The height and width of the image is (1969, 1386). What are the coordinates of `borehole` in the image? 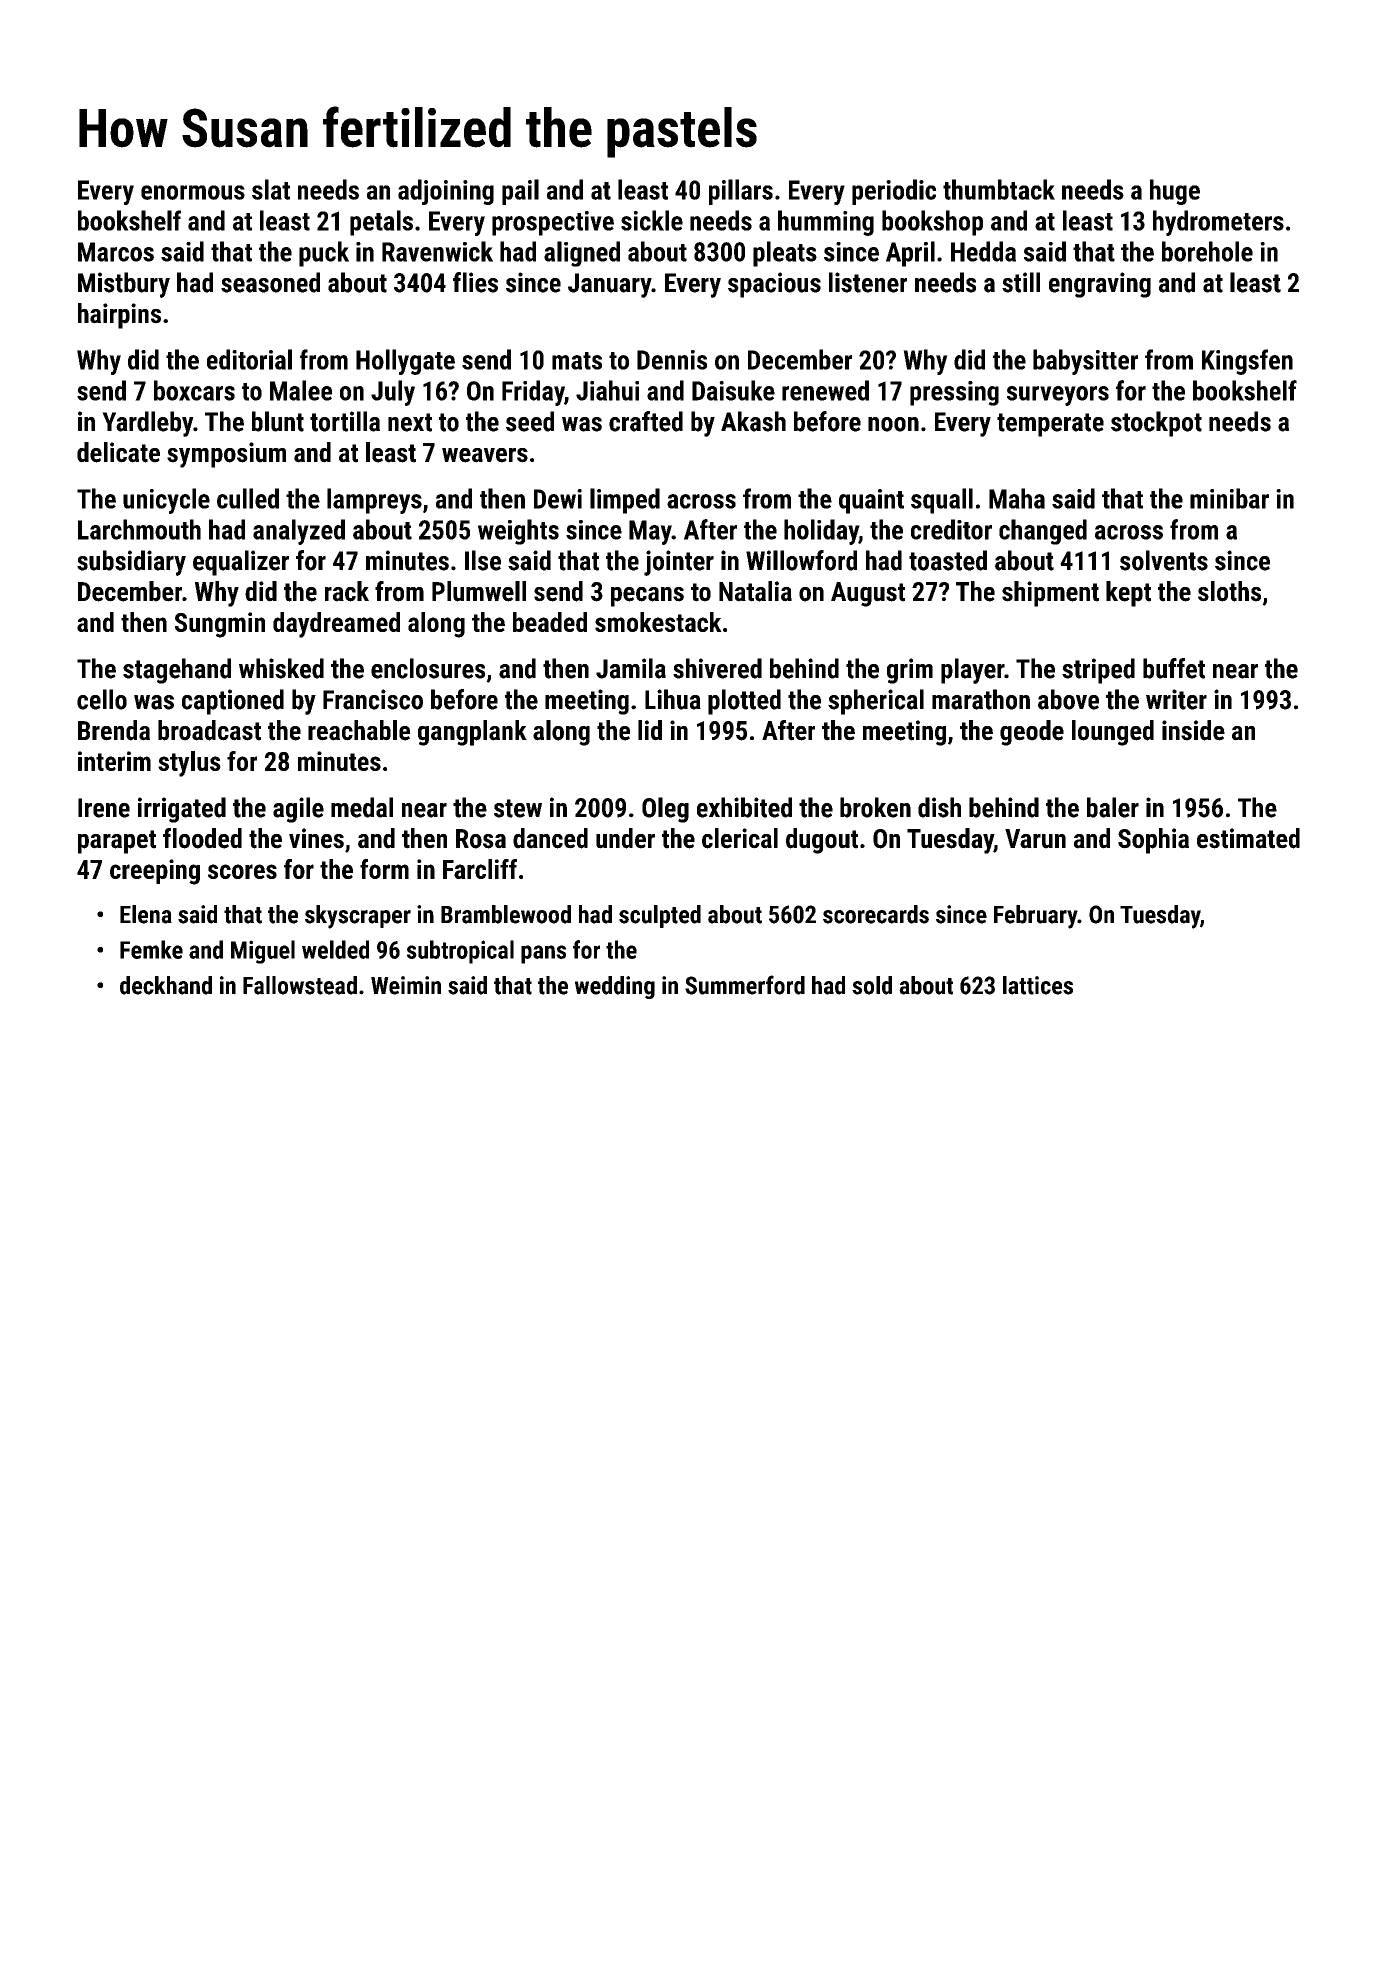 It's located at (1207, 251).
